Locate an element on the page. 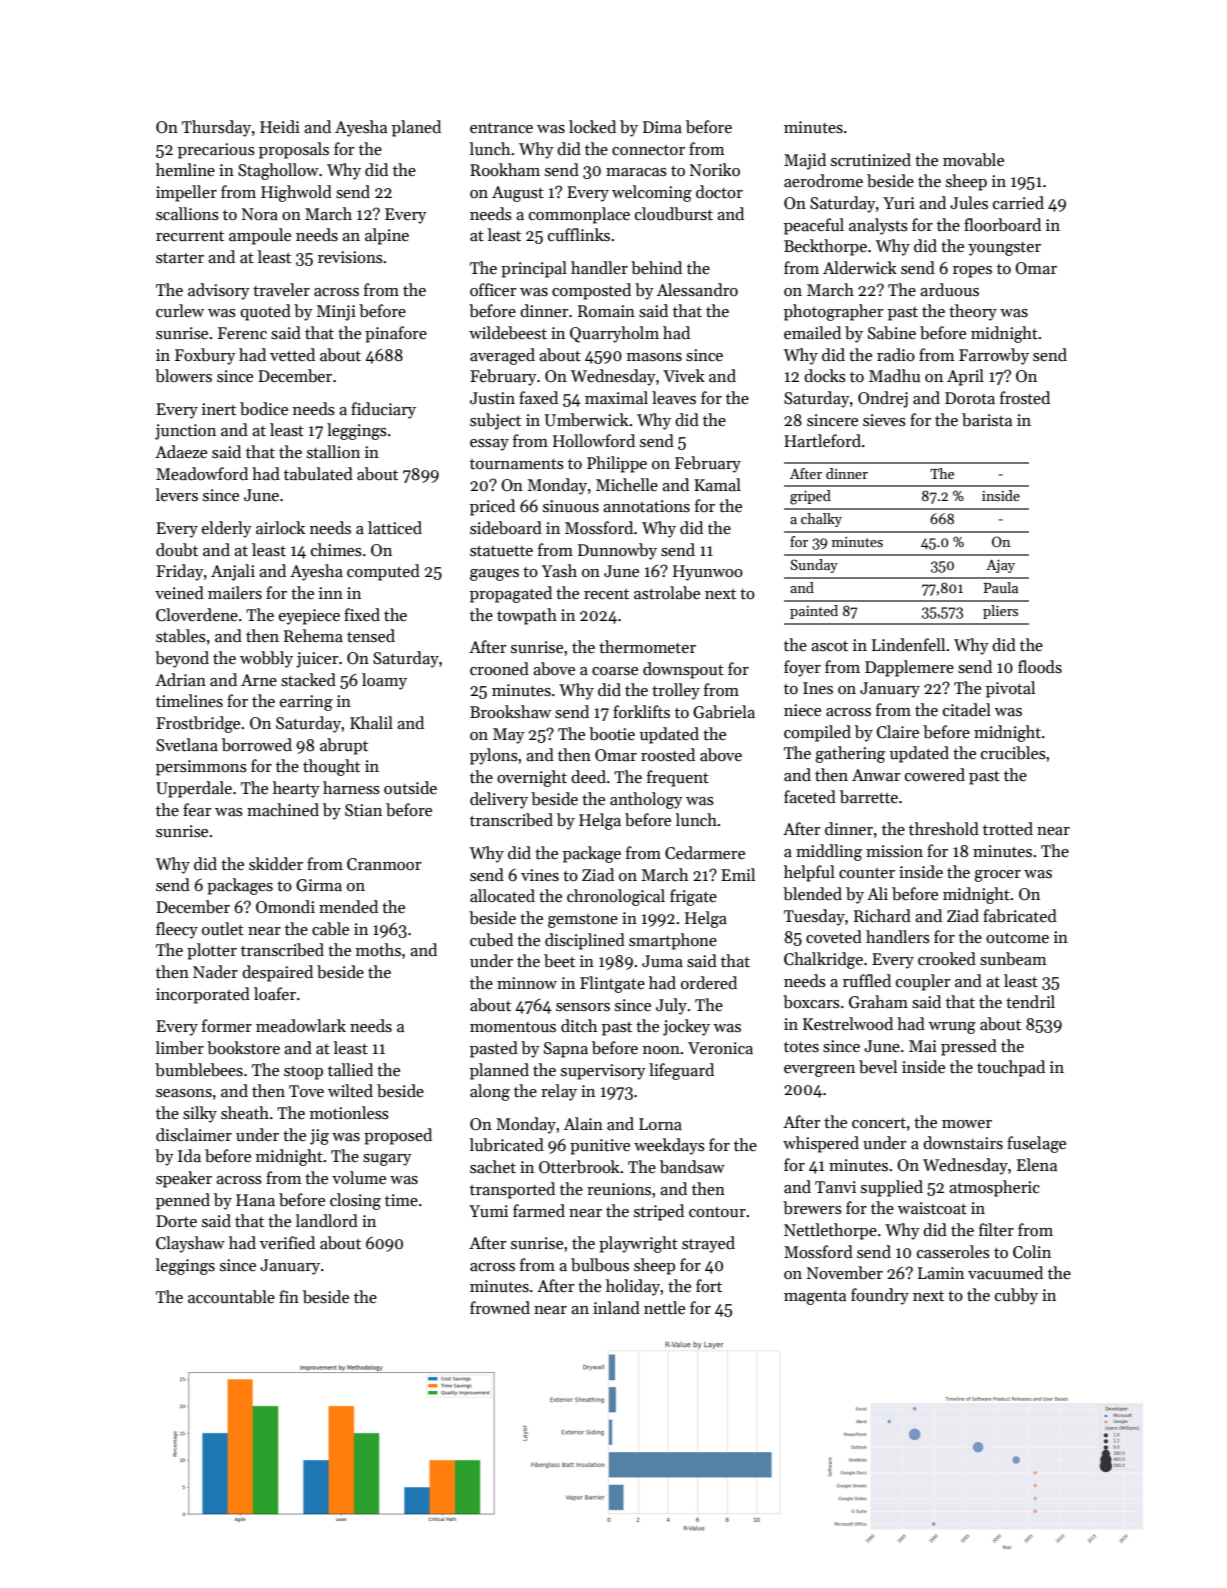  accountable is located at coordinates (231, 1297).
